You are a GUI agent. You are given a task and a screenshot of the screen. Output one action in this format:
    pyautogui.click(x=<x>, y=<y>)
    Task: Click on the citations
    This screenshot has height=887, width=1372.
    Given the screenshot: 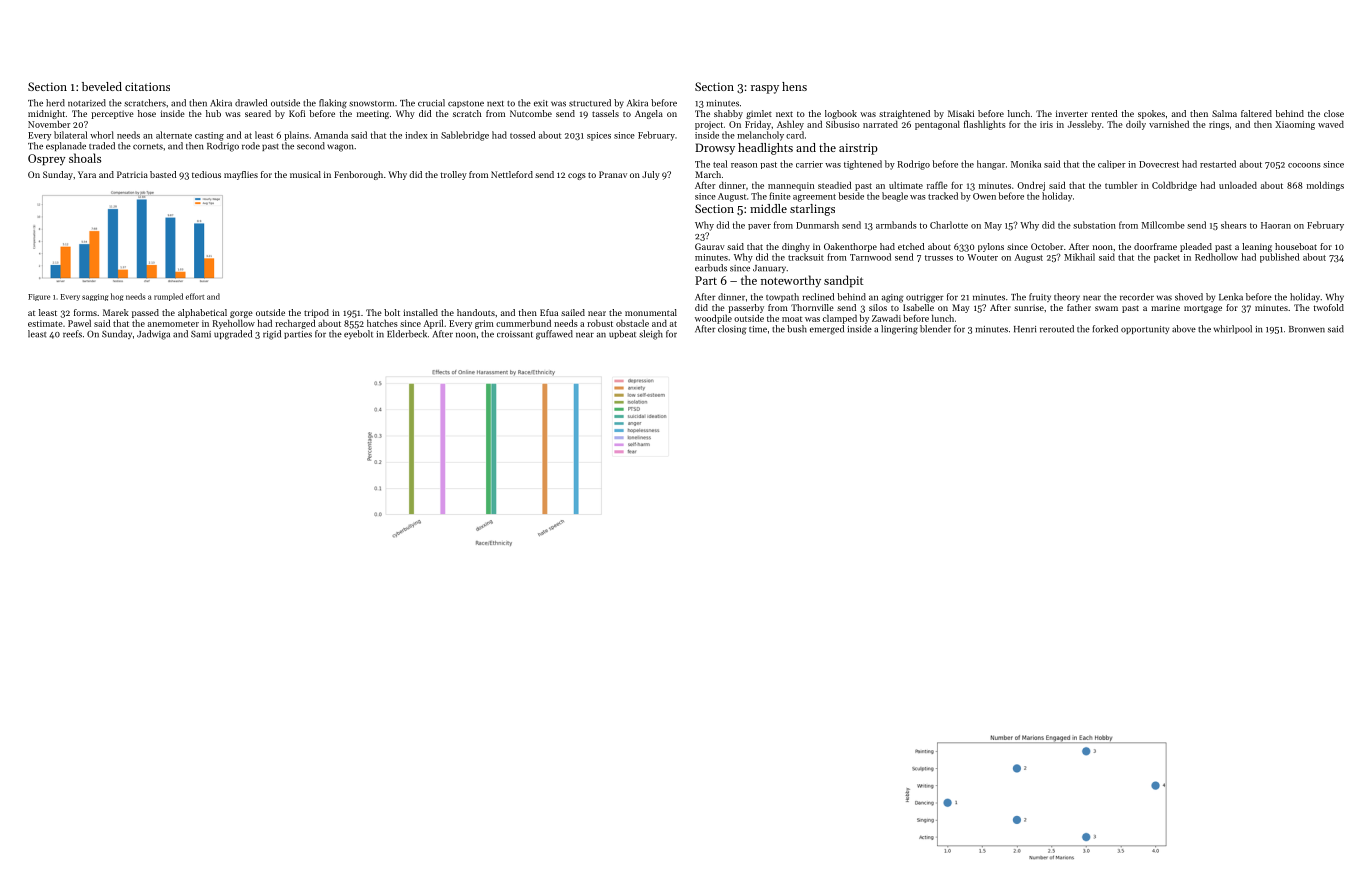 What is the action you would take?
    pyautogui.click(x=147, y=86)
